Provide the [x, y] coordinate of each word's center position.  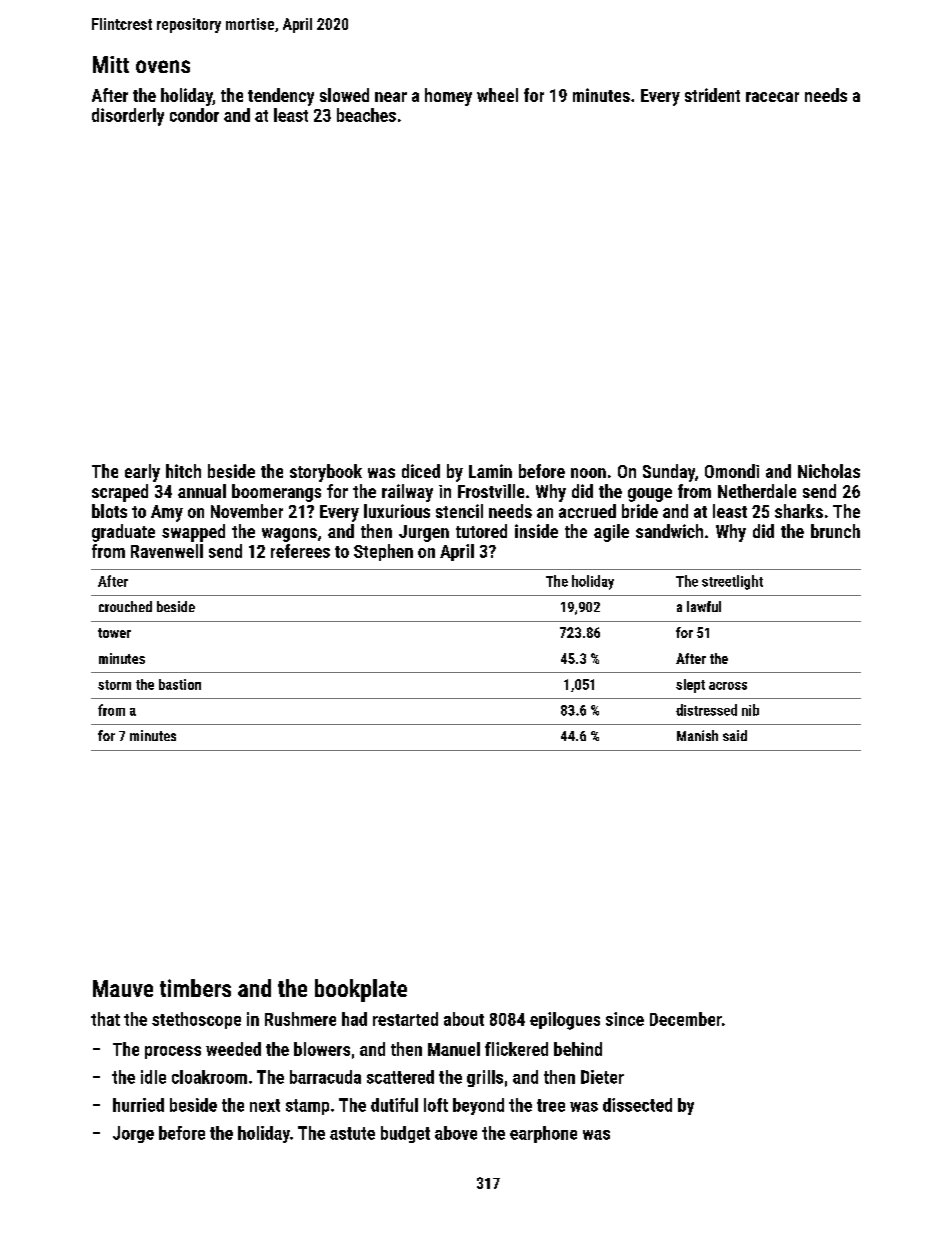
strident [712, 95]
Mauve [123, 988]
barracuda [325, 1077]
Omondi [732, 471]
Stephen [383, 552]
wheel [497, 95]
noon [588, 473]
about [464, 1019]
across [728, 686]
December [686, 1019]
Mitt [111, 64]
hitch [183, 471]
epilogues [565, 1021]
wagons [289, 535]
